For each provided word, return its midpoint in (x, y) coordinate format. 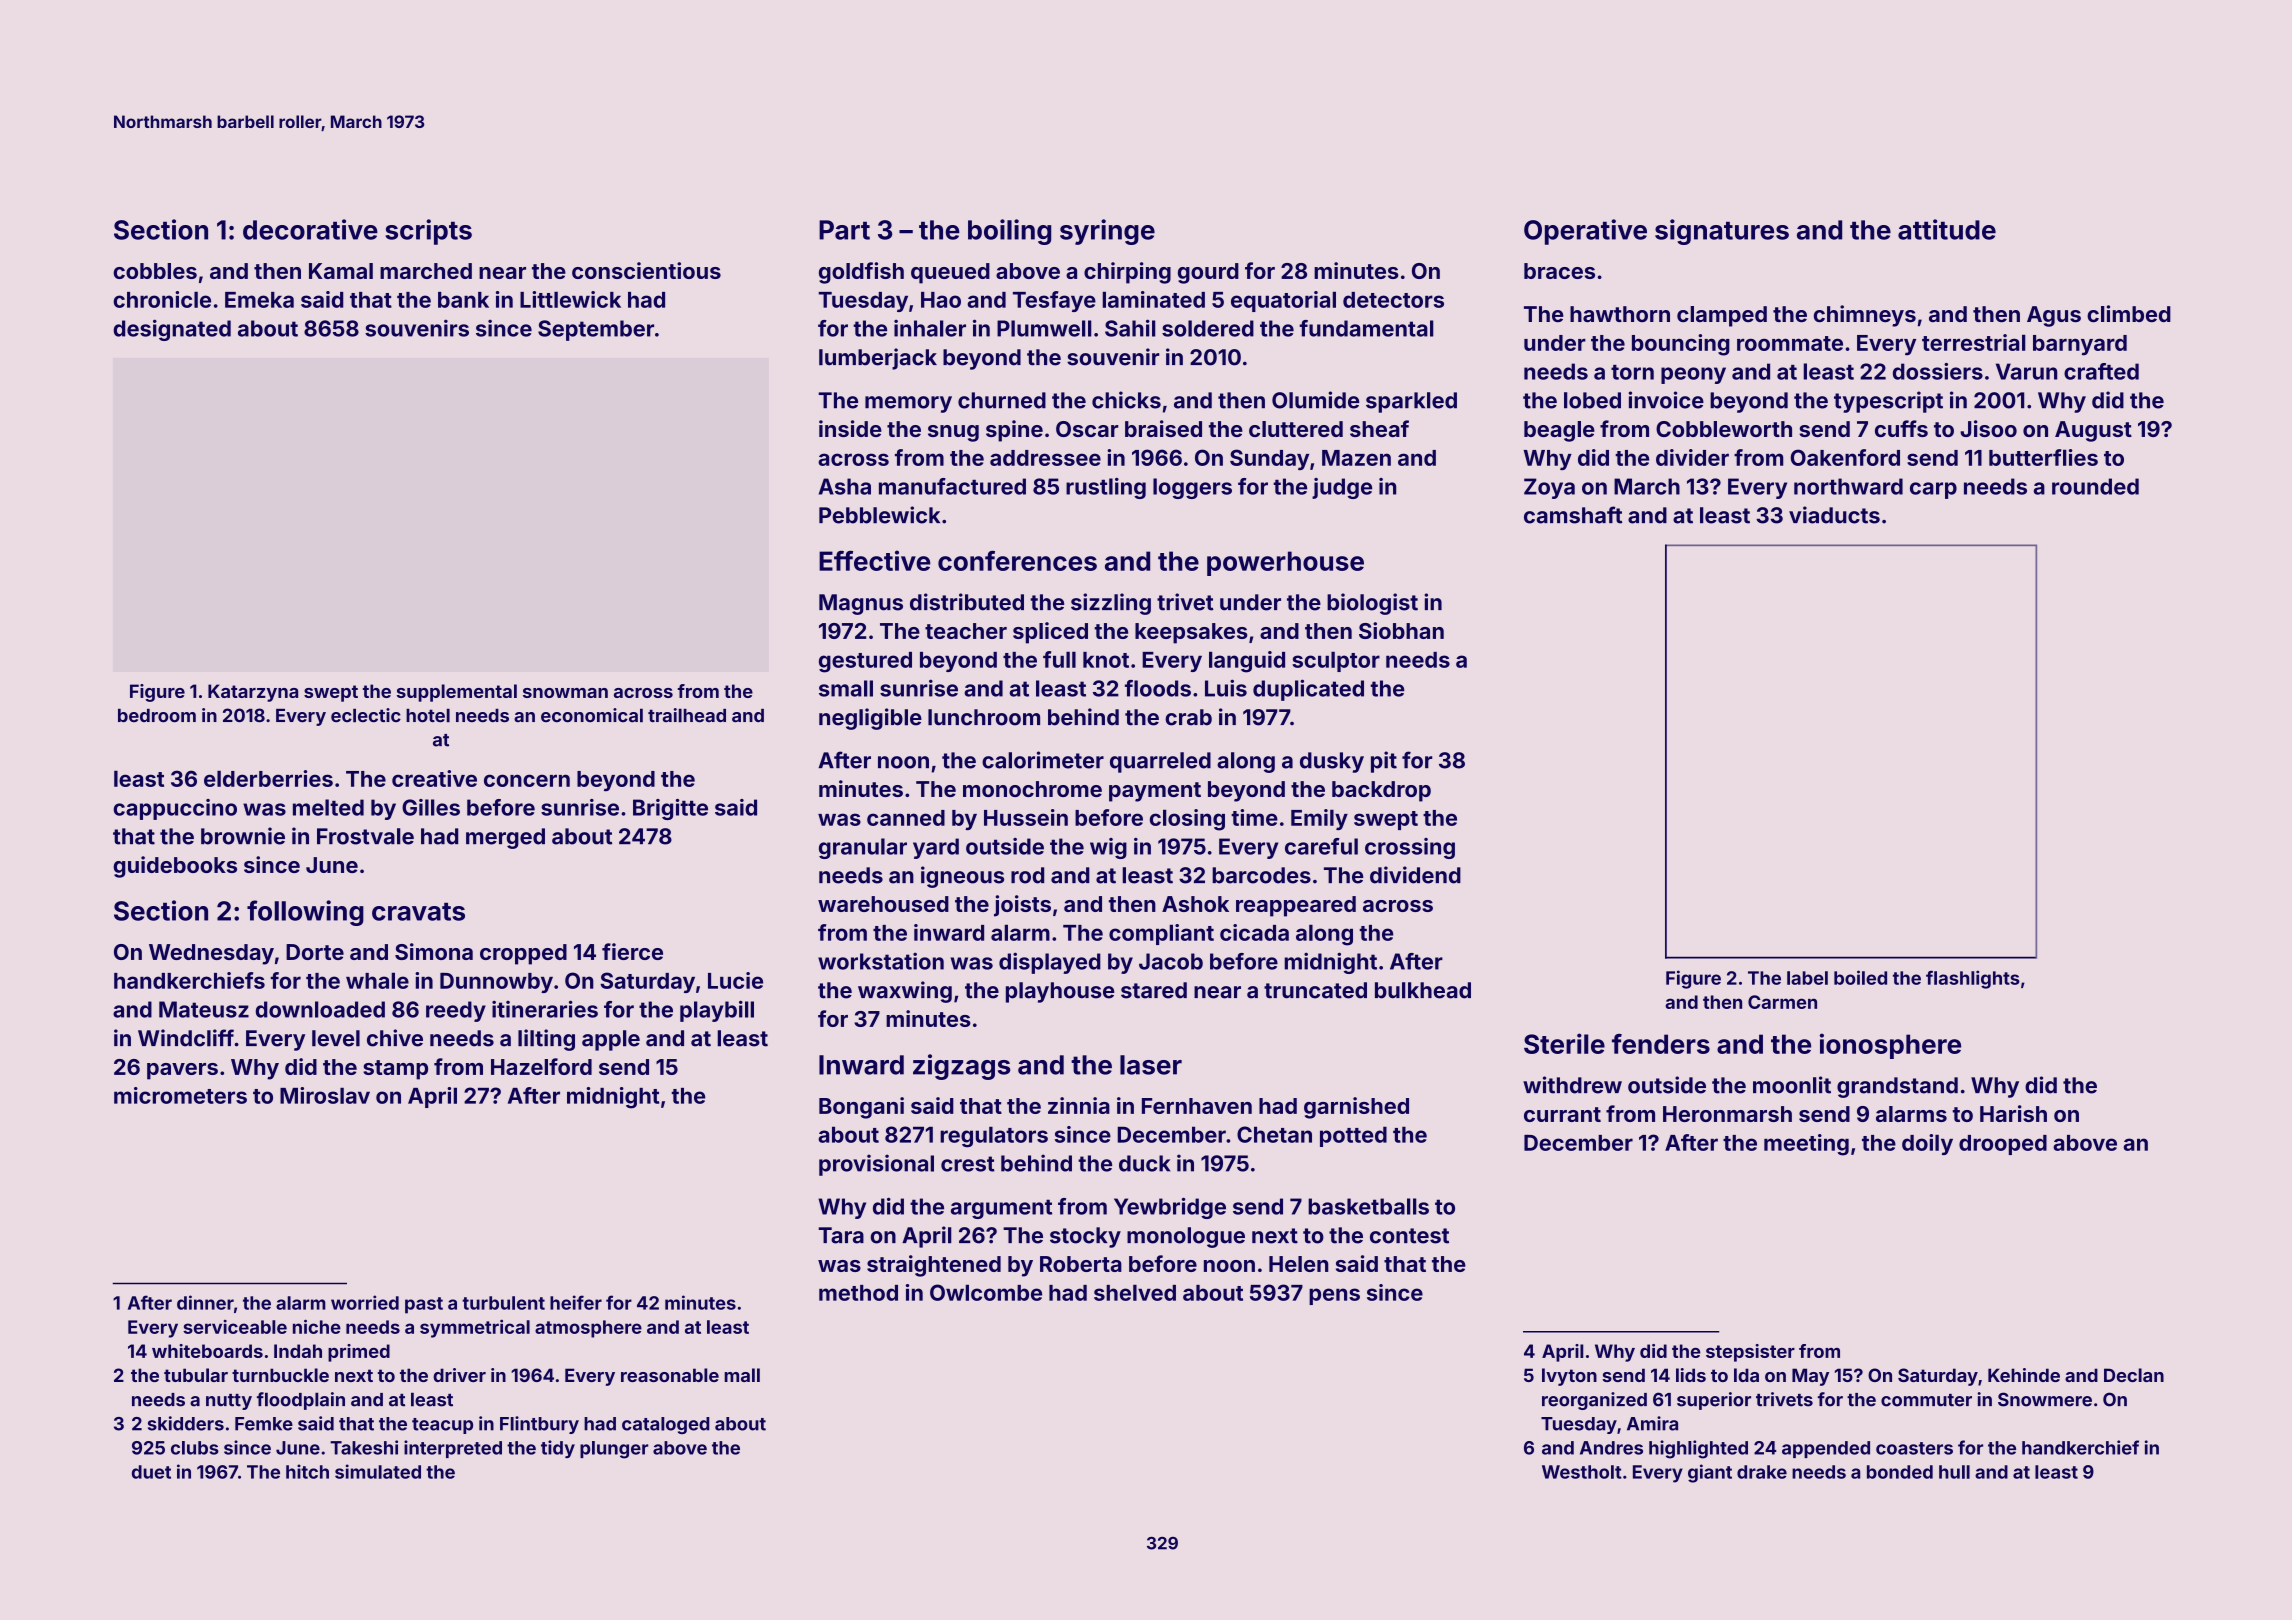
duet (151, 1472)
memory (908, 404)
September (596, 330)
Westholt (1581, 1472)
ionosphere (1890, 1046)
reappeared (1296, 906)
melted (328, 807)
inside (850, 428)
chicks (1126, 400)
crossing (1410, 848)
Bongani (861, 1108)
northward (1848, 486)
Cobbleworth (1724, 429)
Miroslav (325, 1095)
